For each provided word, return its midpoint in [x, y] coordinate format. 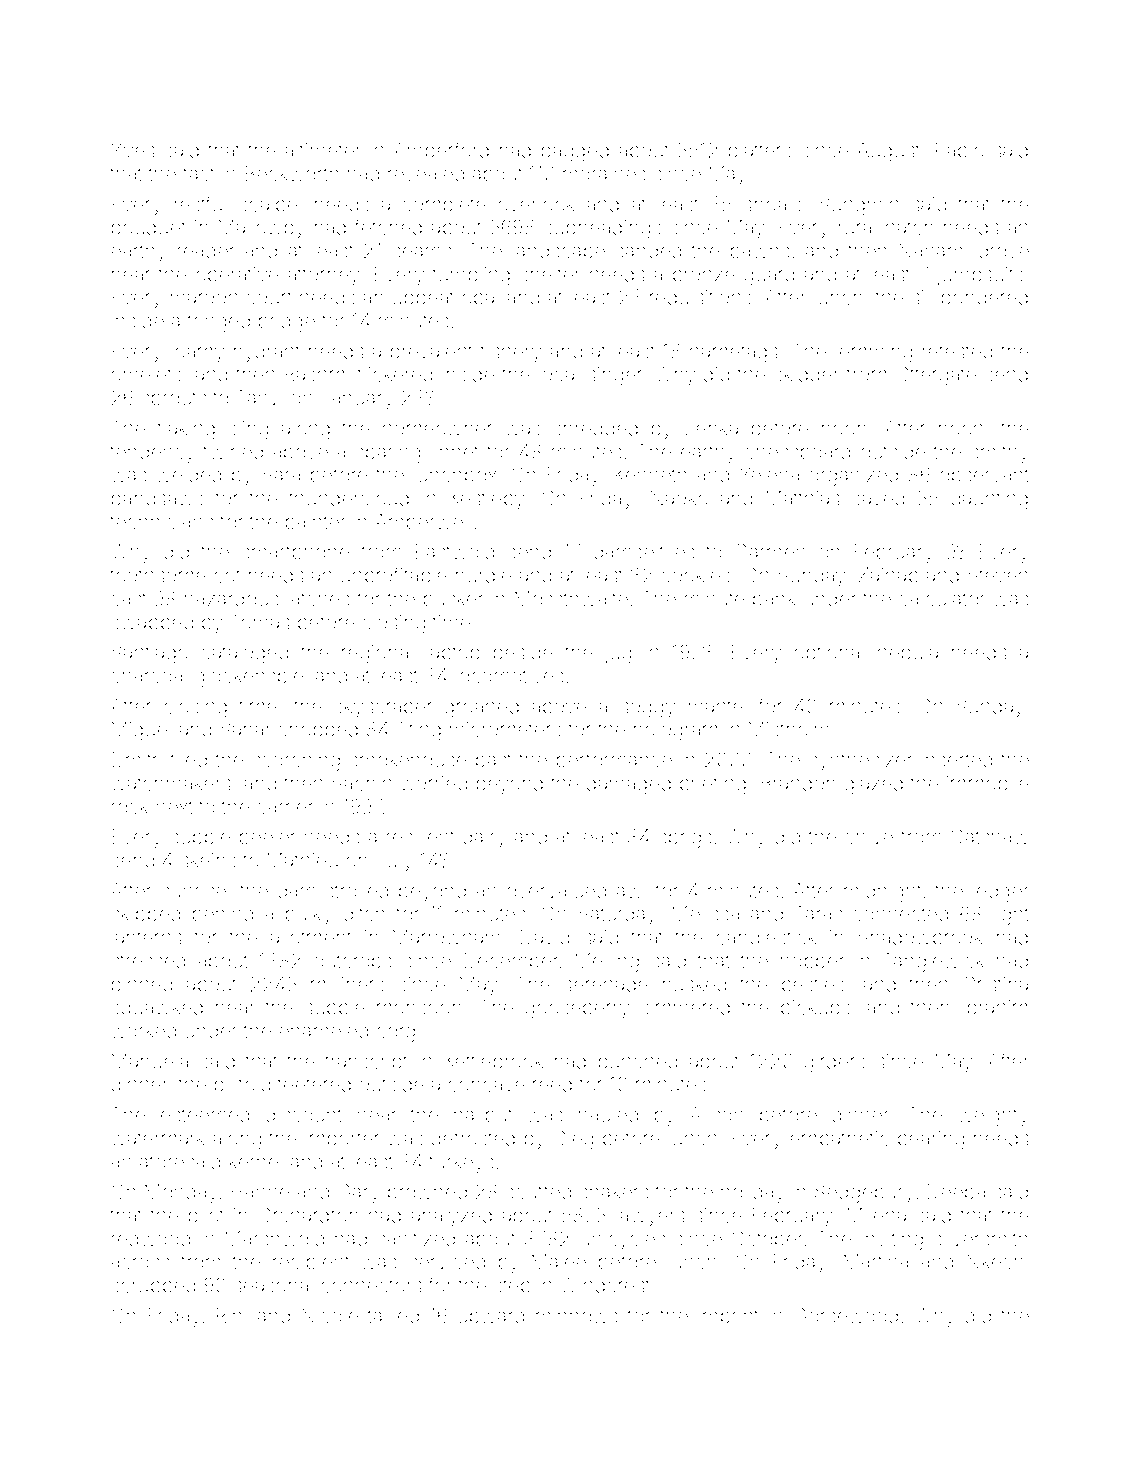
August [888, 152]
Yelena [769, 474]
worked [143, 1030]
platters [760, 152]
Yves [133, 150]
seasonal [273, 1285]
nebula [908, 652]
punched [638, 1063]
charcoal [148, 675]
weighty [993, 1117]
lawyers [650, 1217]
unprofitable [394, 576]
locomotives [510, 675]
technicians [161, 521]
